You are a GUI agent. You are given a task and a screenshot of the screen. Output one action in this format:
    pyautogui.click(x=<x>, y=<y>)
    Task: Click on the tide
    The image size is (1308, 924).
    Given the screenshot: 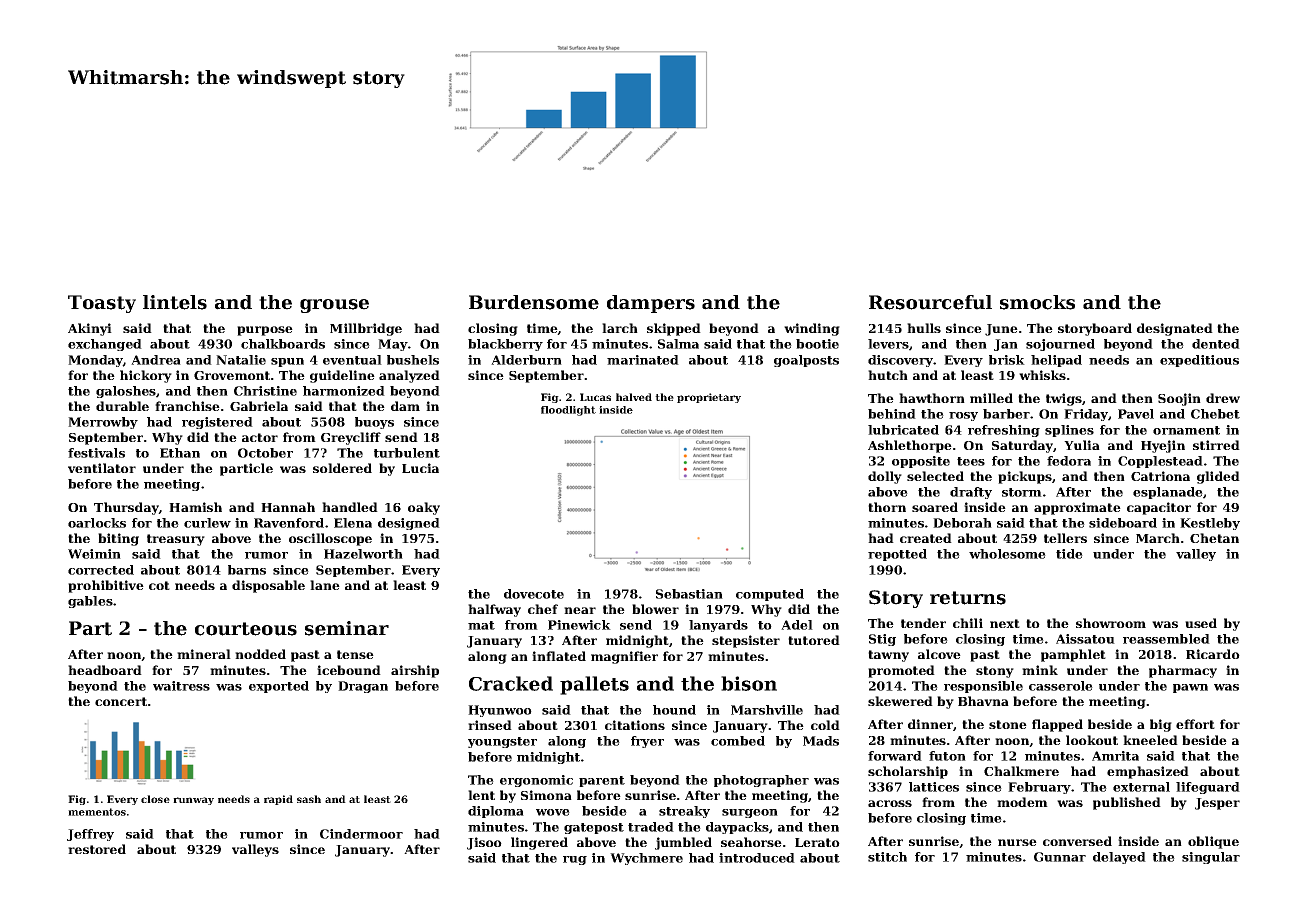 What is the action you would take?
    pyautogui.click(x=1069, y=554)
